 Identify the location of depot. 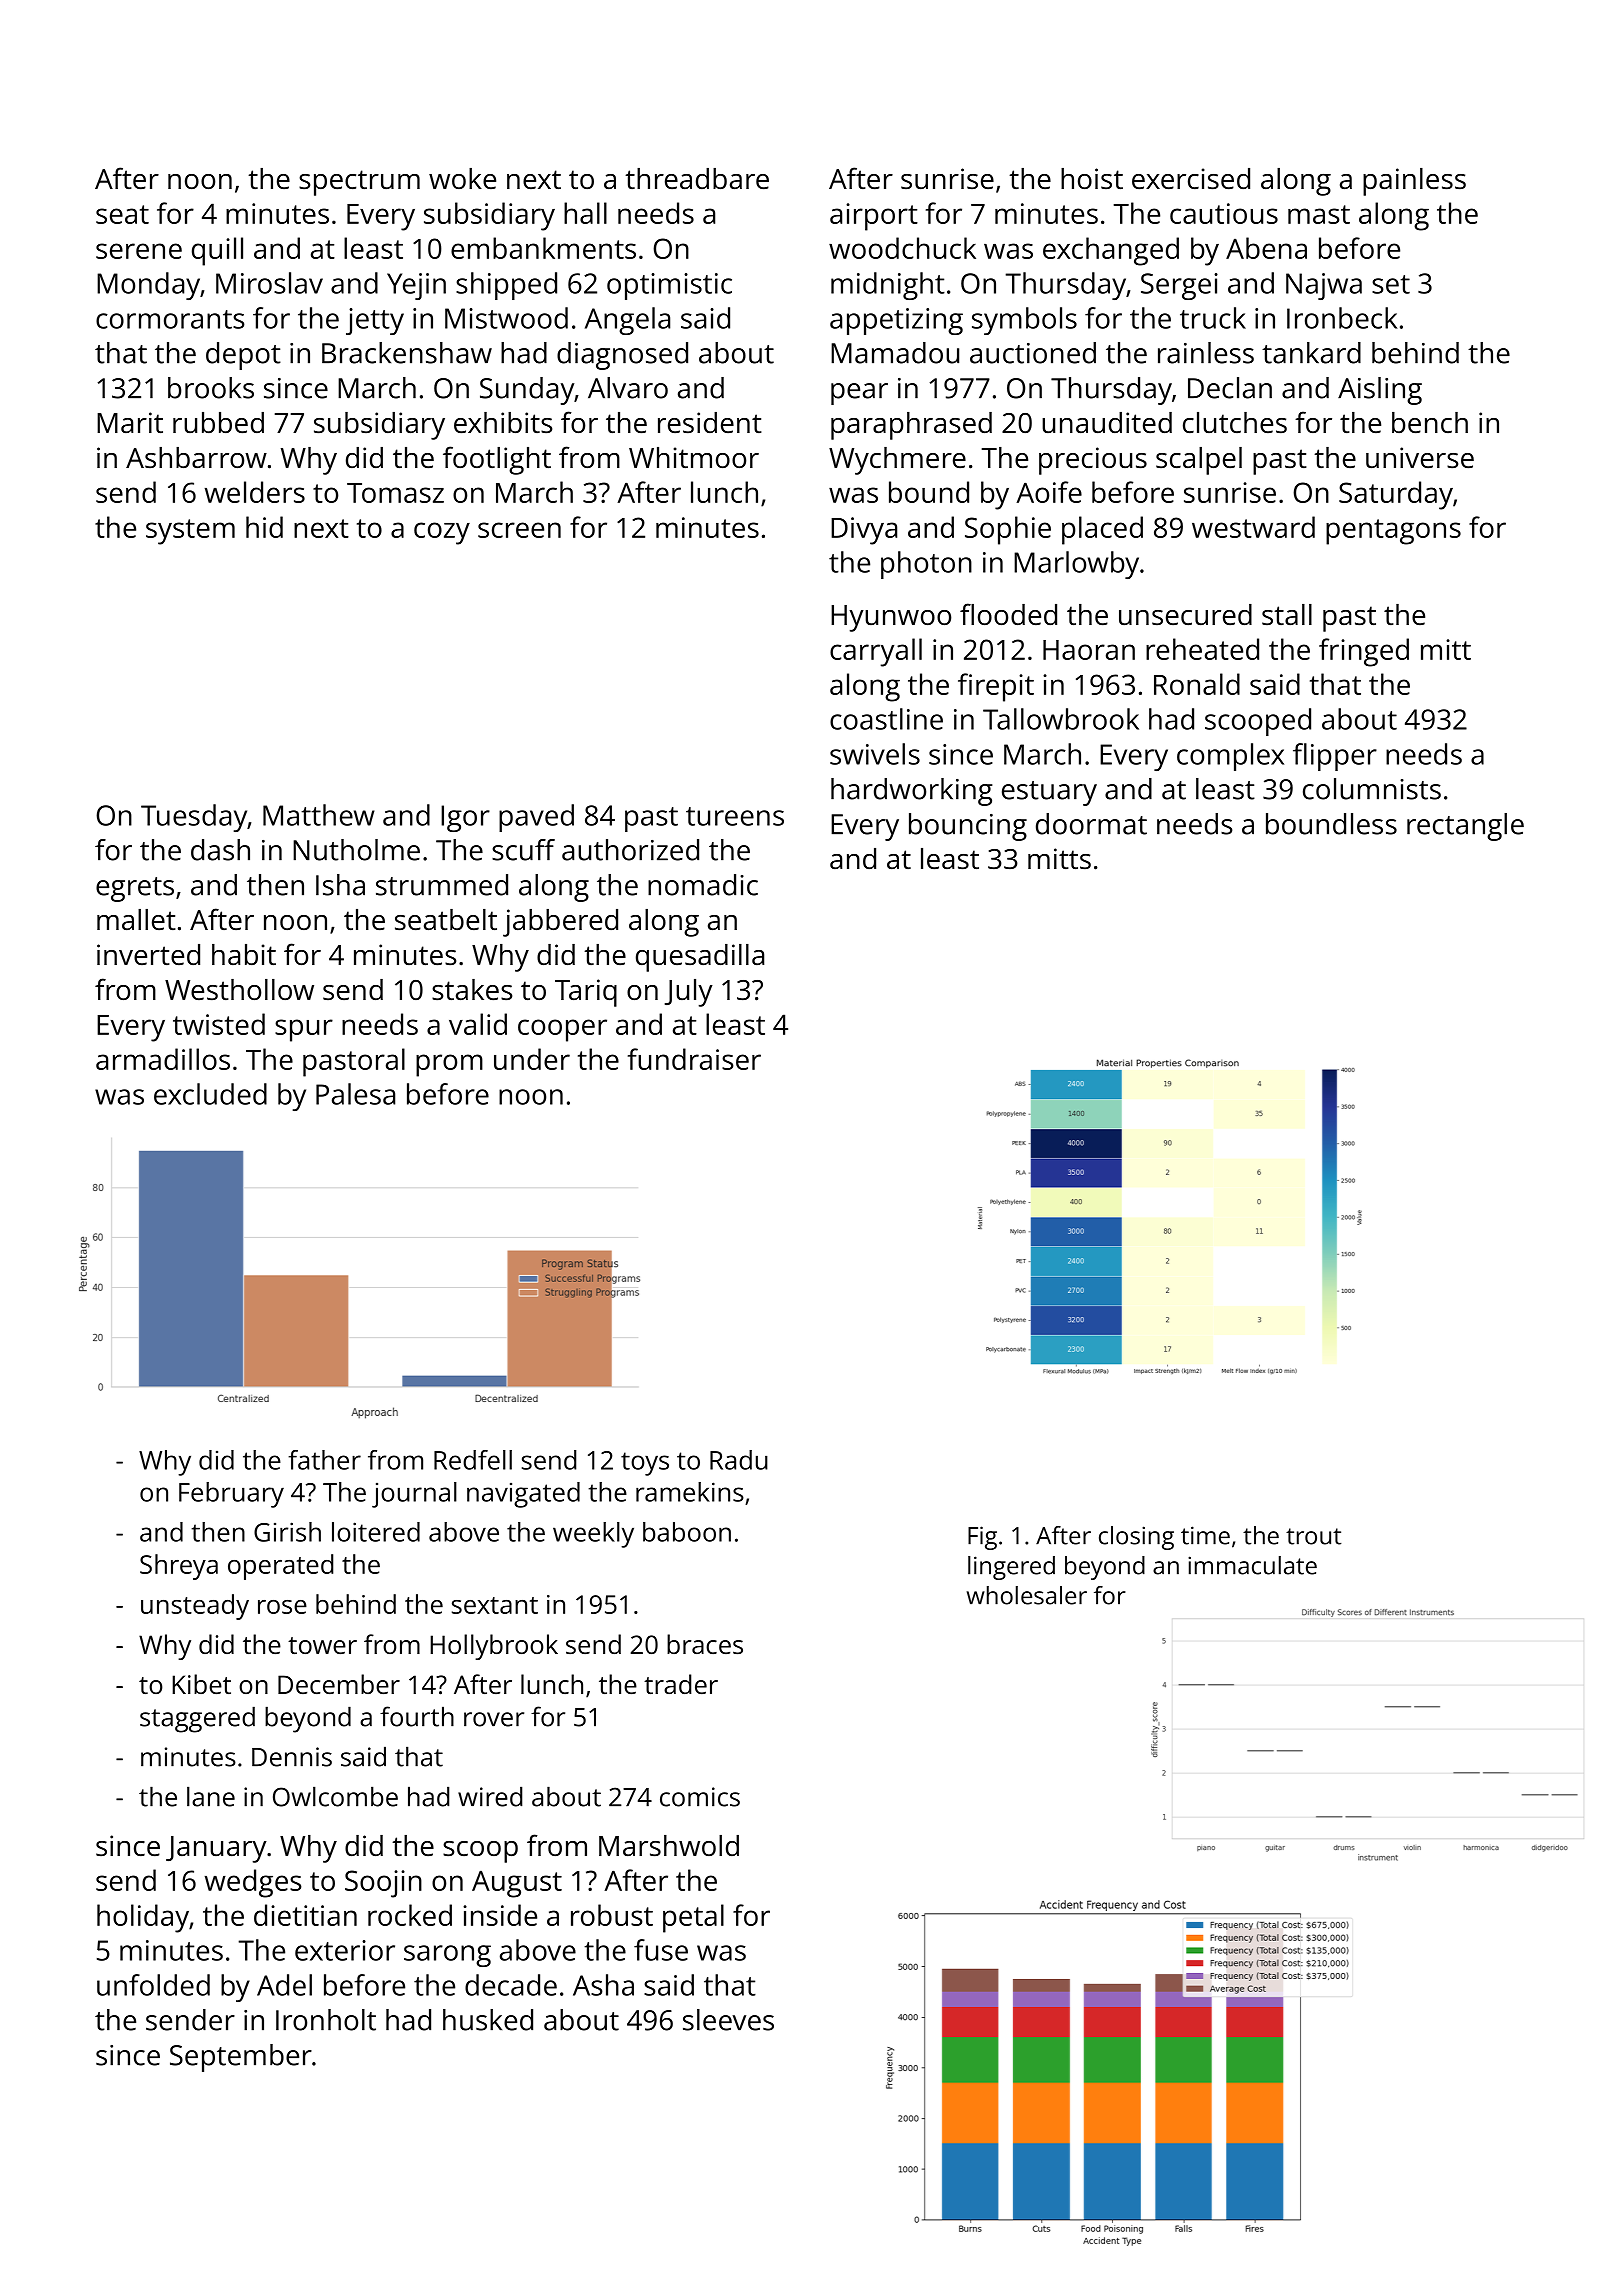
(243, 356).
